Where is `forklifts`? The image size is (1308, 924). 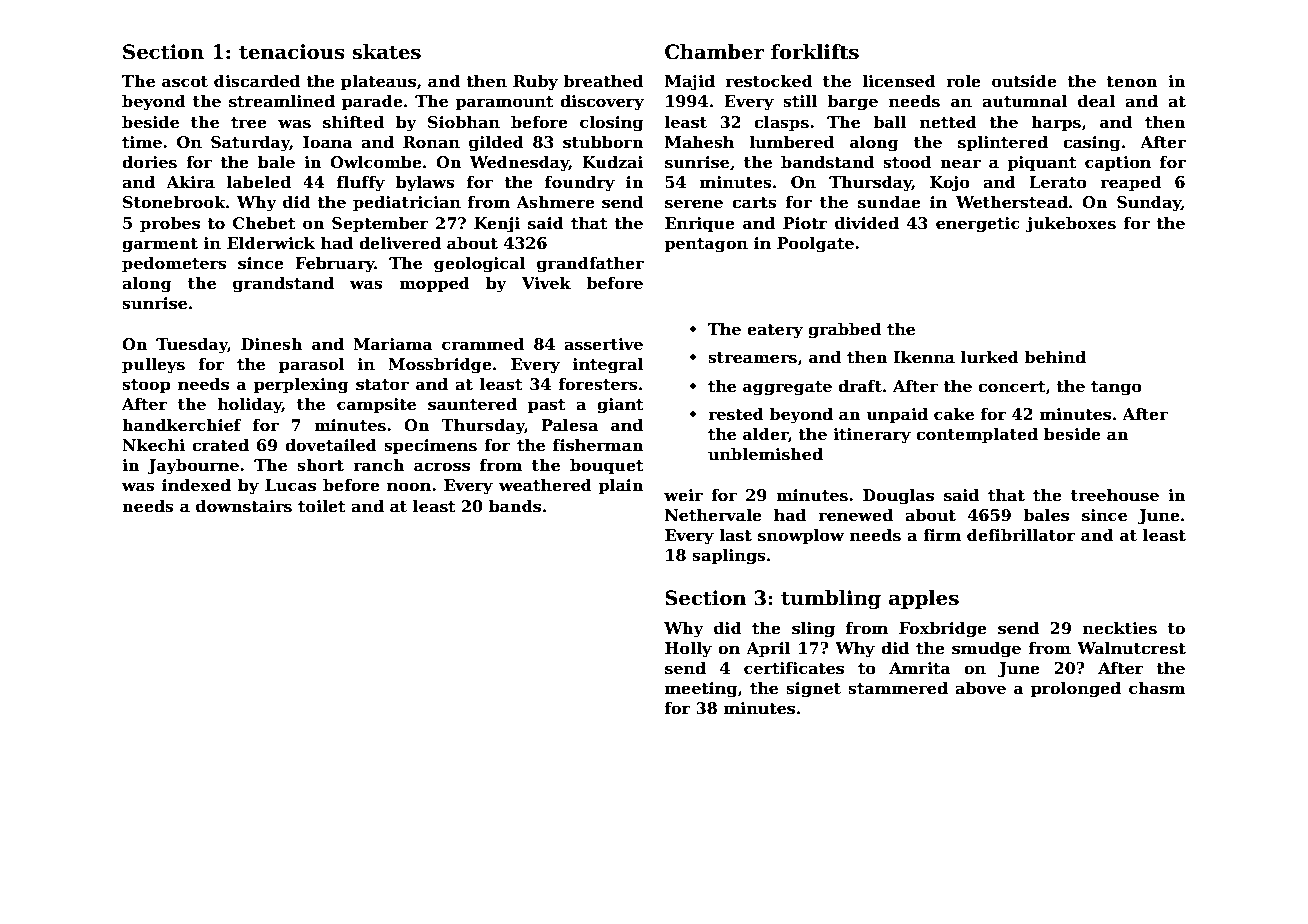
forklifts is located at coordinates (815, 52).
